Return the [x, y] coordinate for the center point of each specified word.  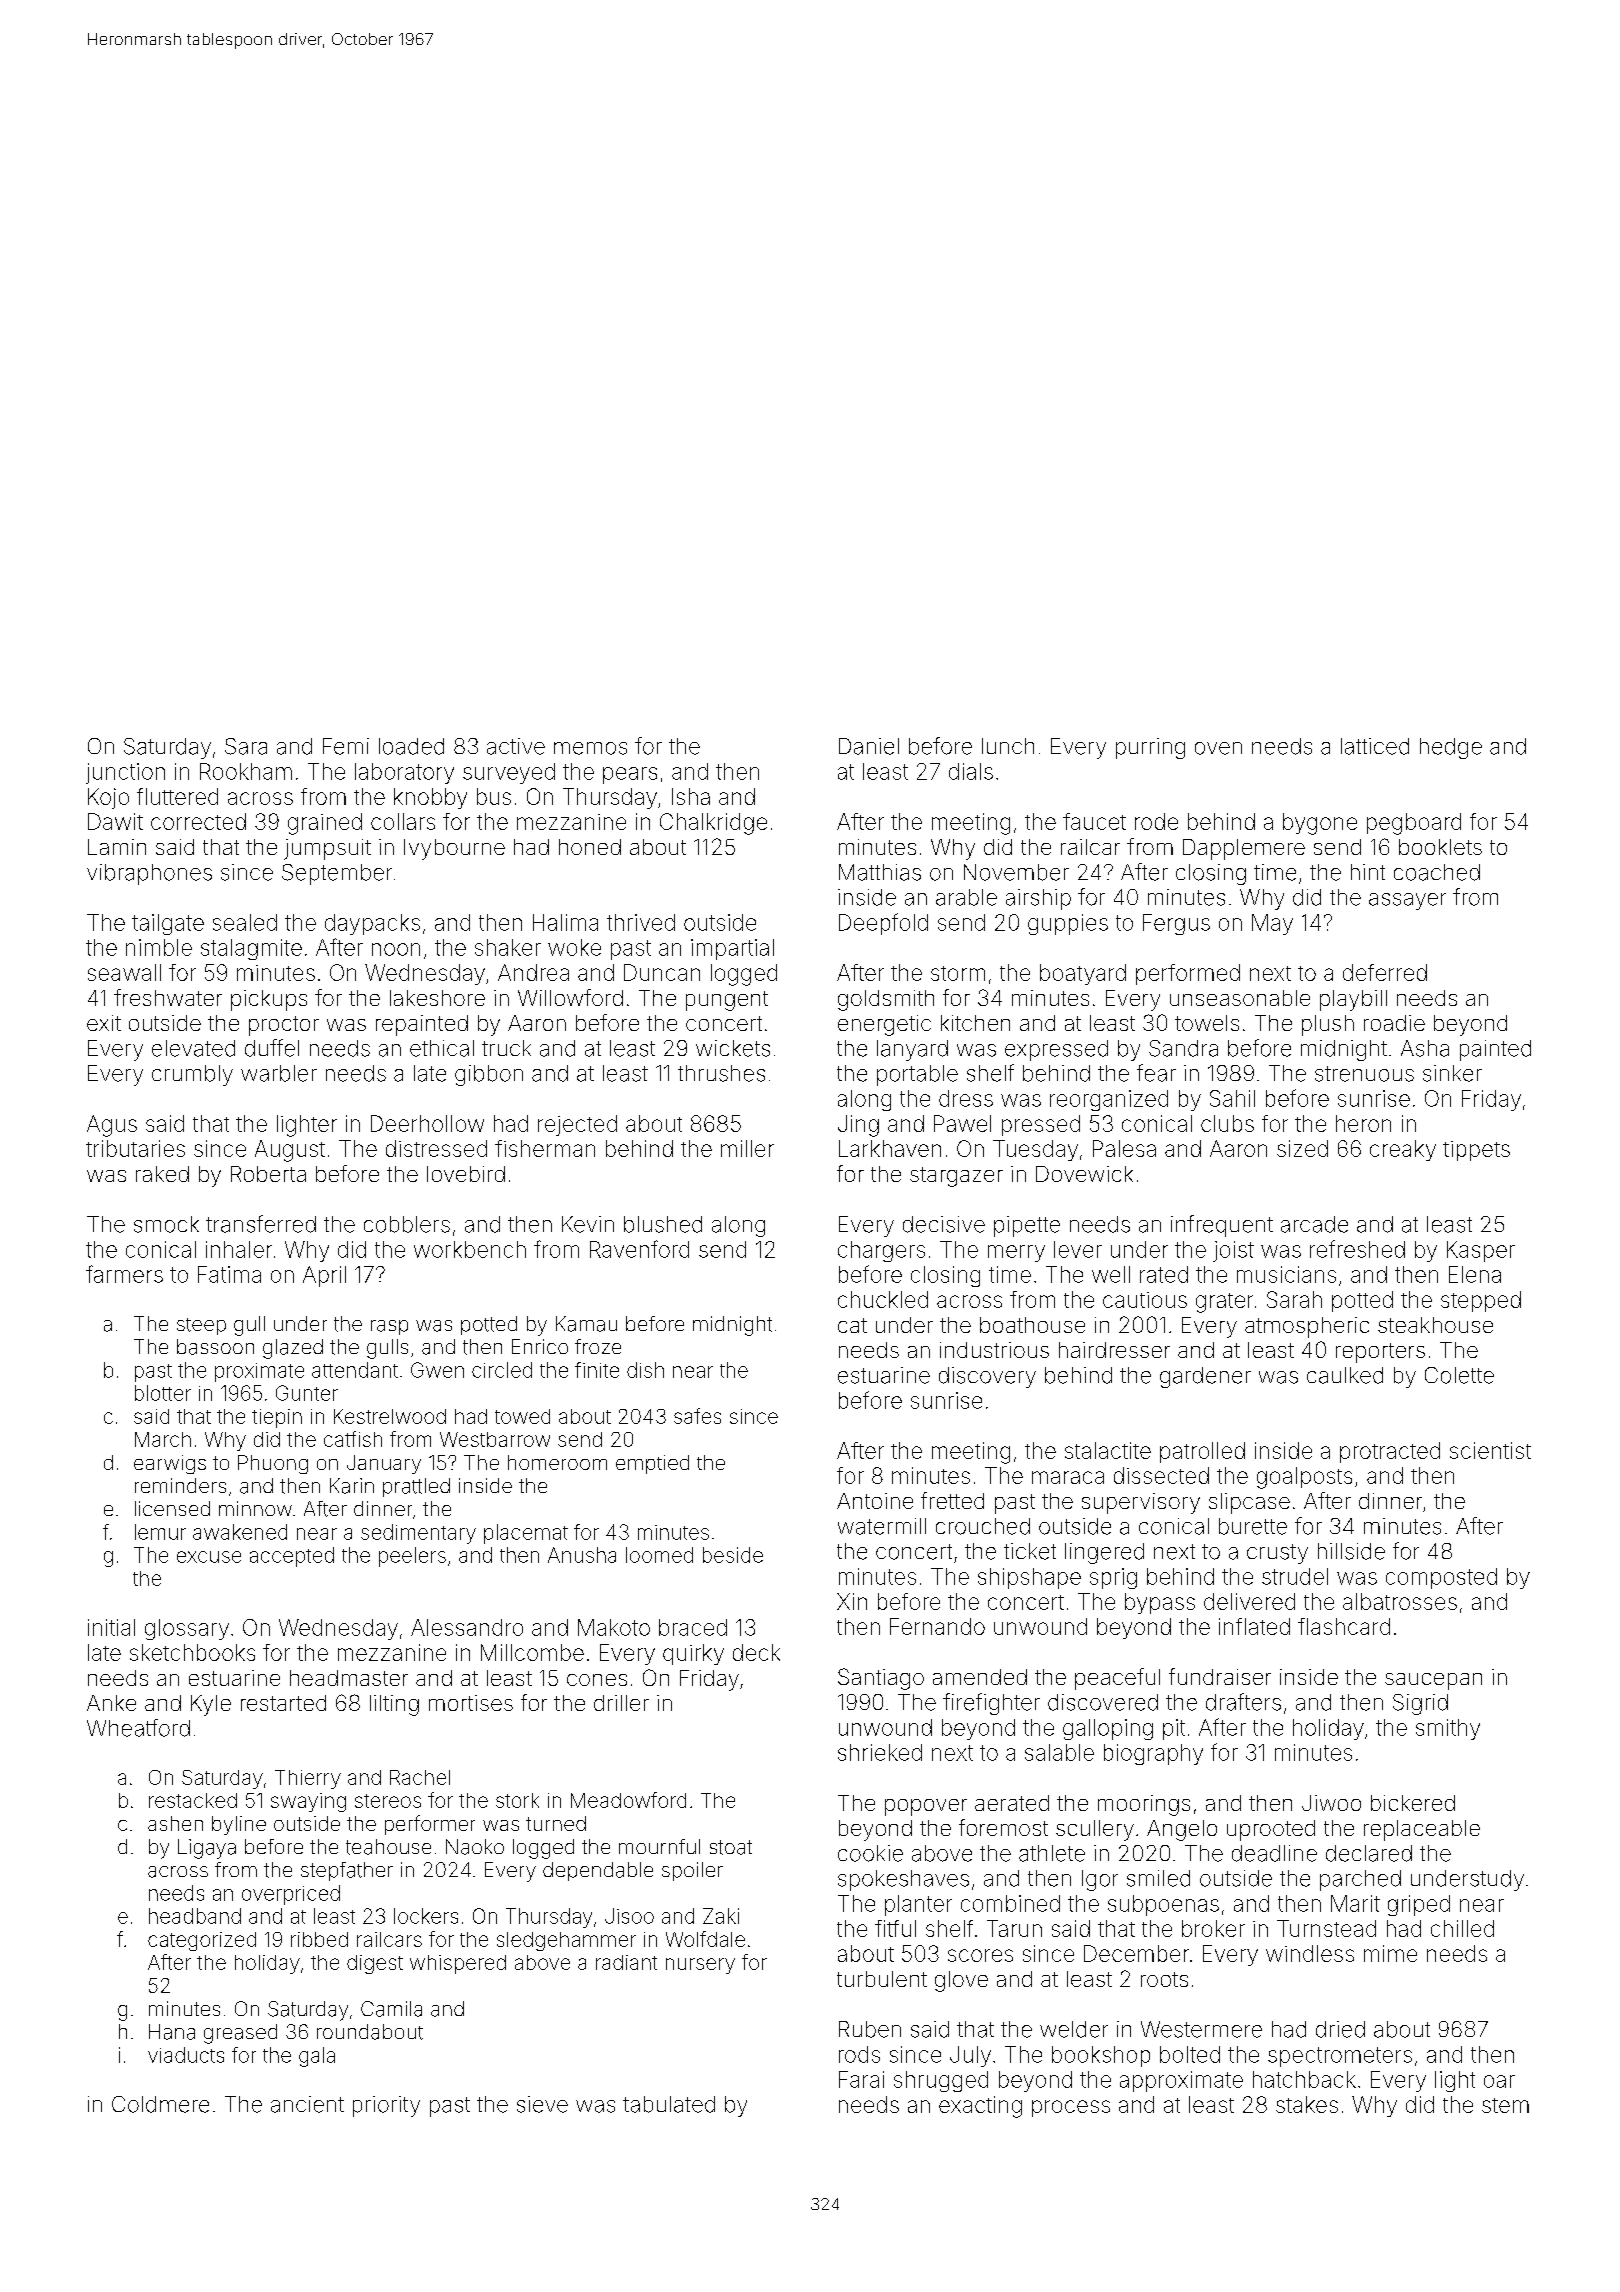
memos [590, 748]
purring [1150, 748]
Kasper [1481, 1251]
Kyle [211, 1705]
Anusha [582, 1555]
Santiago [881, 1679]
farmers [124, 1274]
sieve [542, 2104]
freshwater [168, 997]
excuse [209, 1557]
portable [917, 1075]
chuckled [883, 1299]
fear [1156, 1073]
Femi [346, 746]
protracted [1390, 1452]
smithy [1448, 1729]
